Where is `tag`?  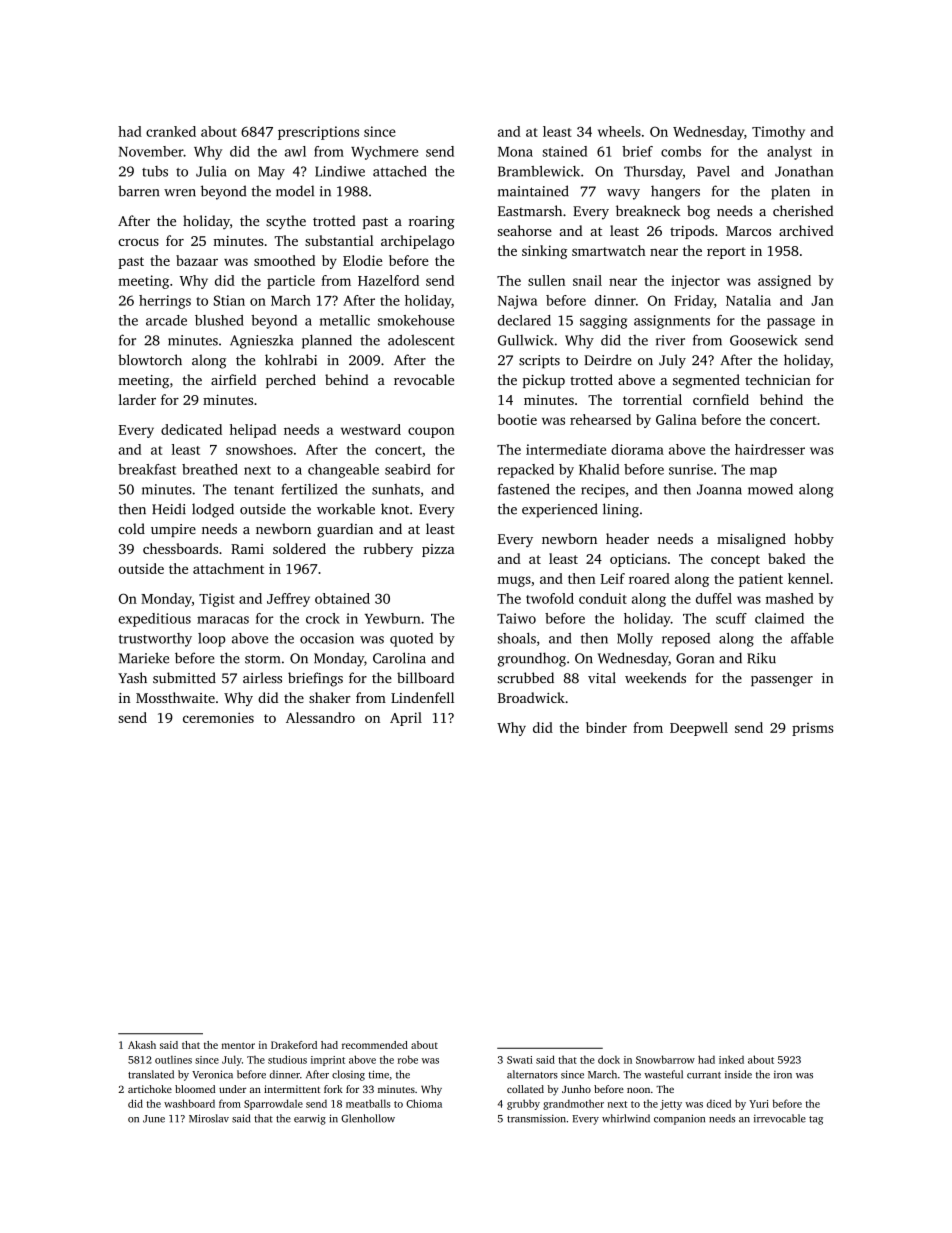 tag is located at coordinates (816, 1120).
